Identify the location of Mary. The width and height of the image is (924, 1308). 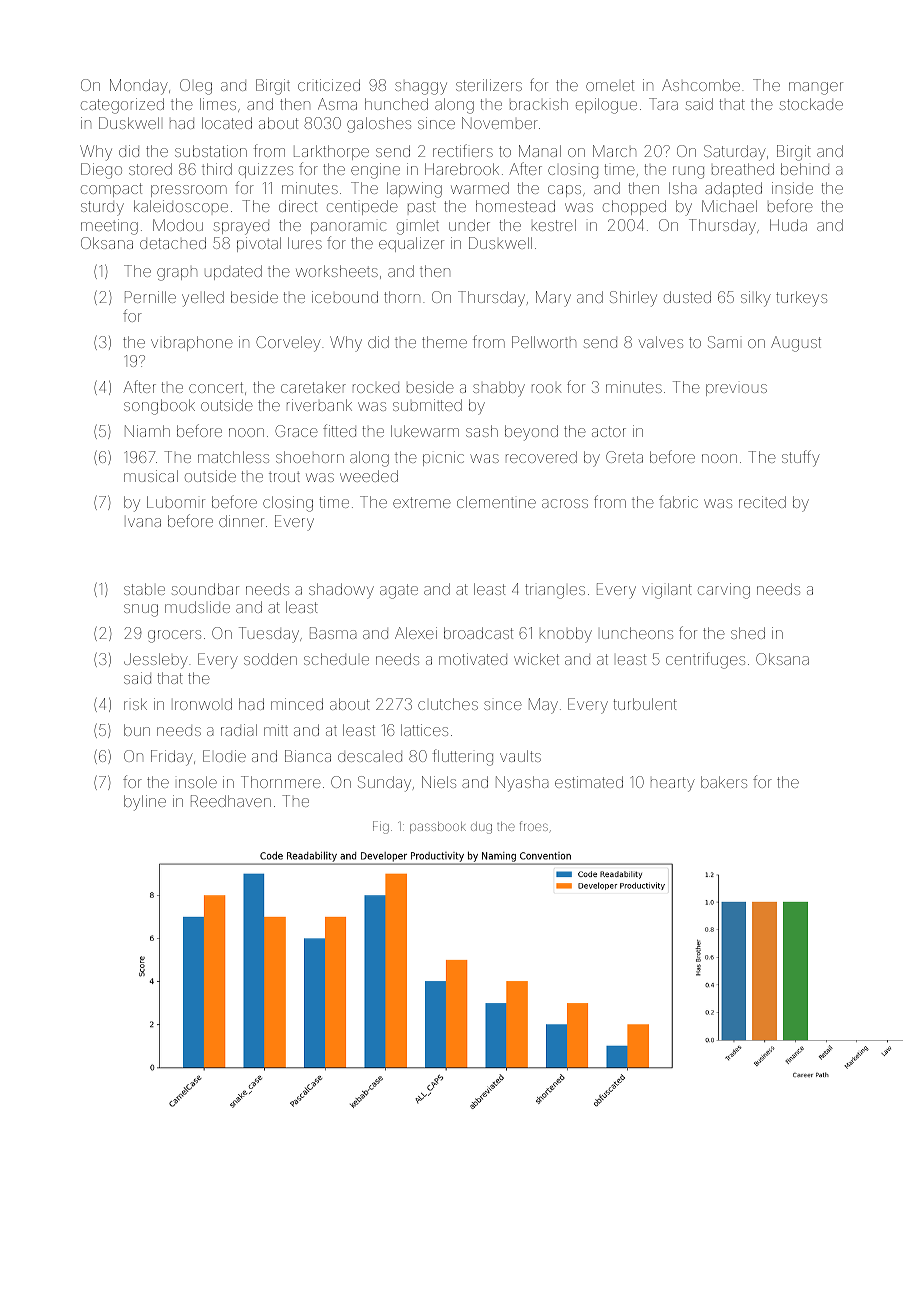
(553, 299).
